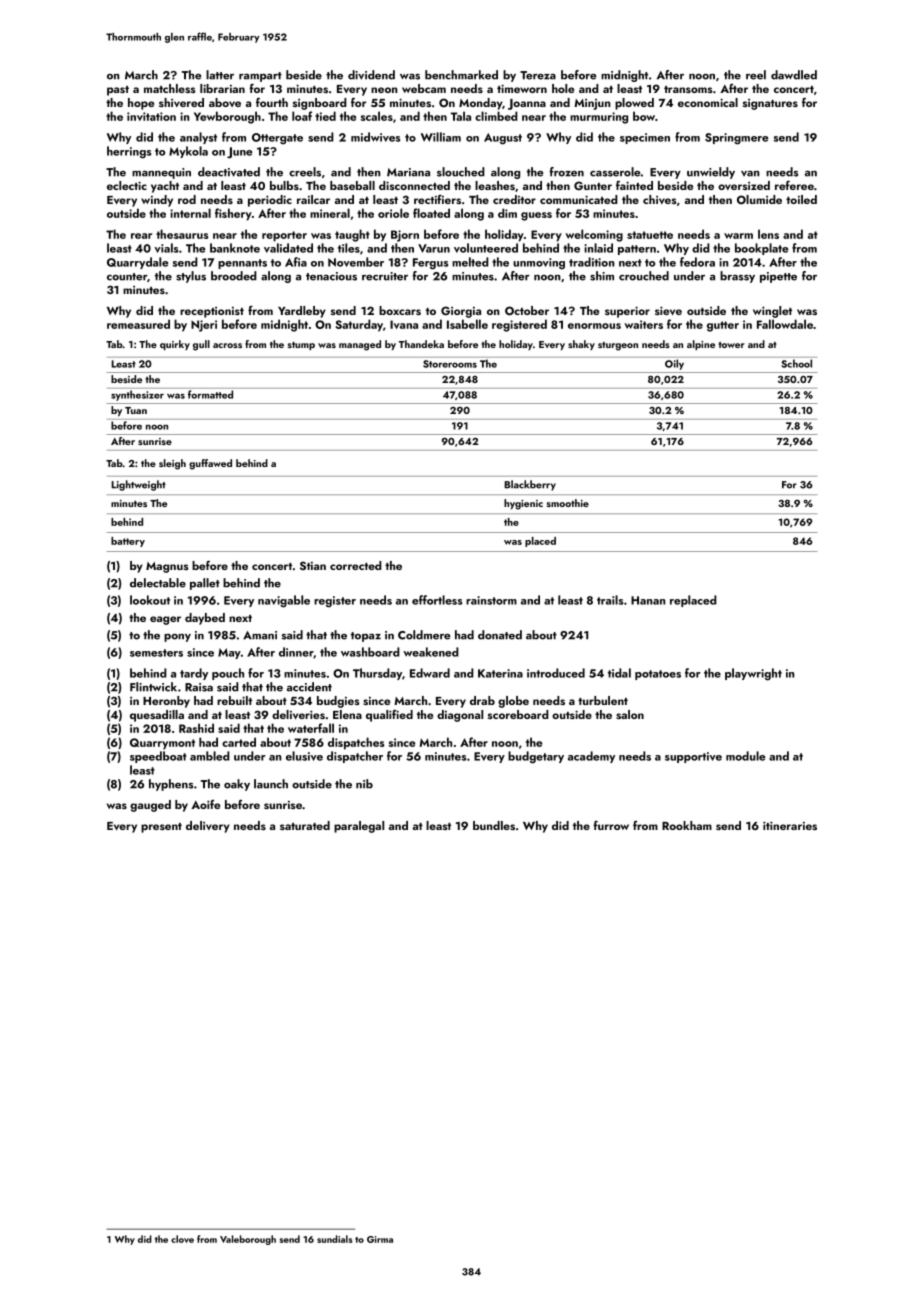 This image has height=1308, width=924. I want to click on furrow, so click(611, 825).
